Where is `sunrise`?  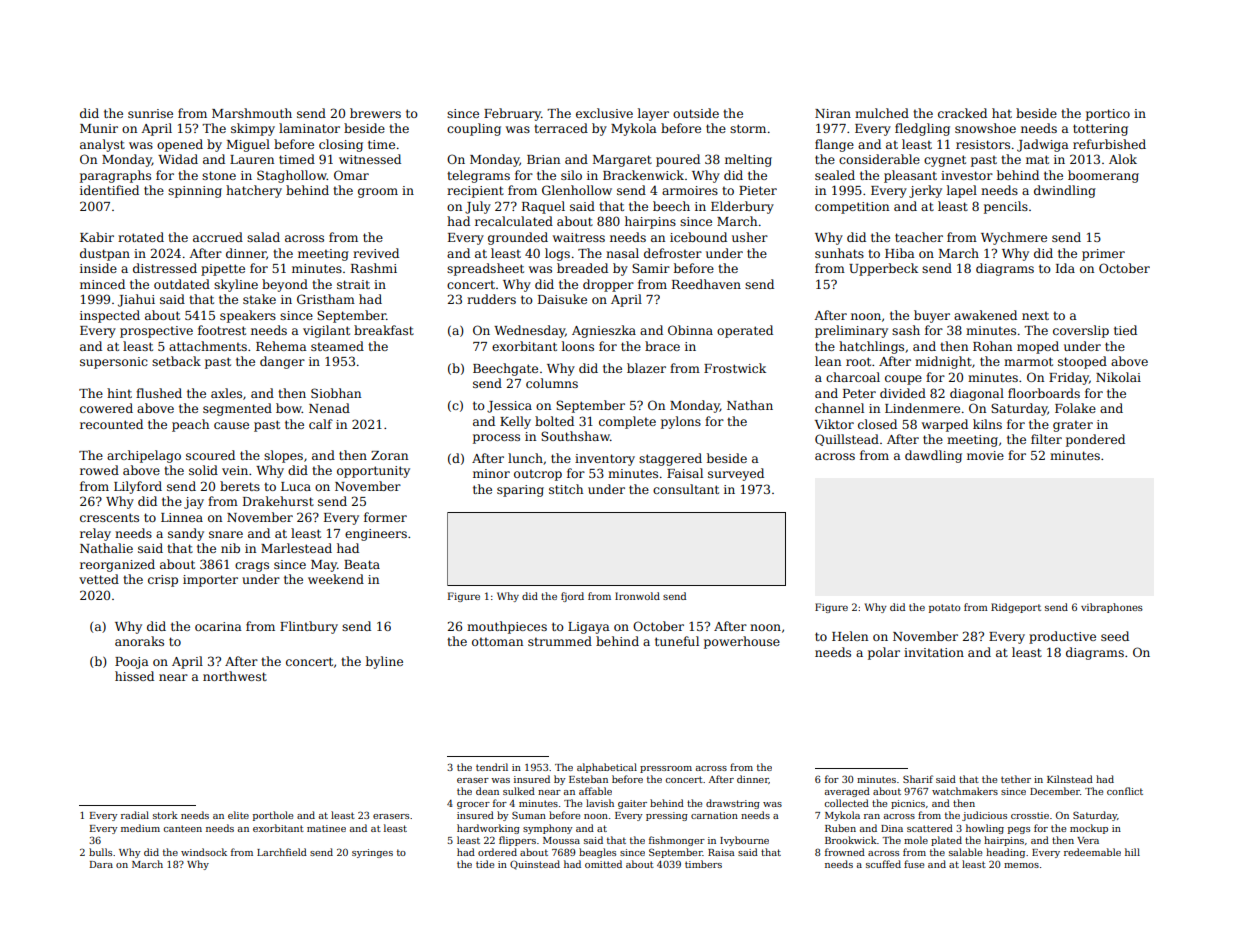
sunrise is located at coordinates (150, 113).
